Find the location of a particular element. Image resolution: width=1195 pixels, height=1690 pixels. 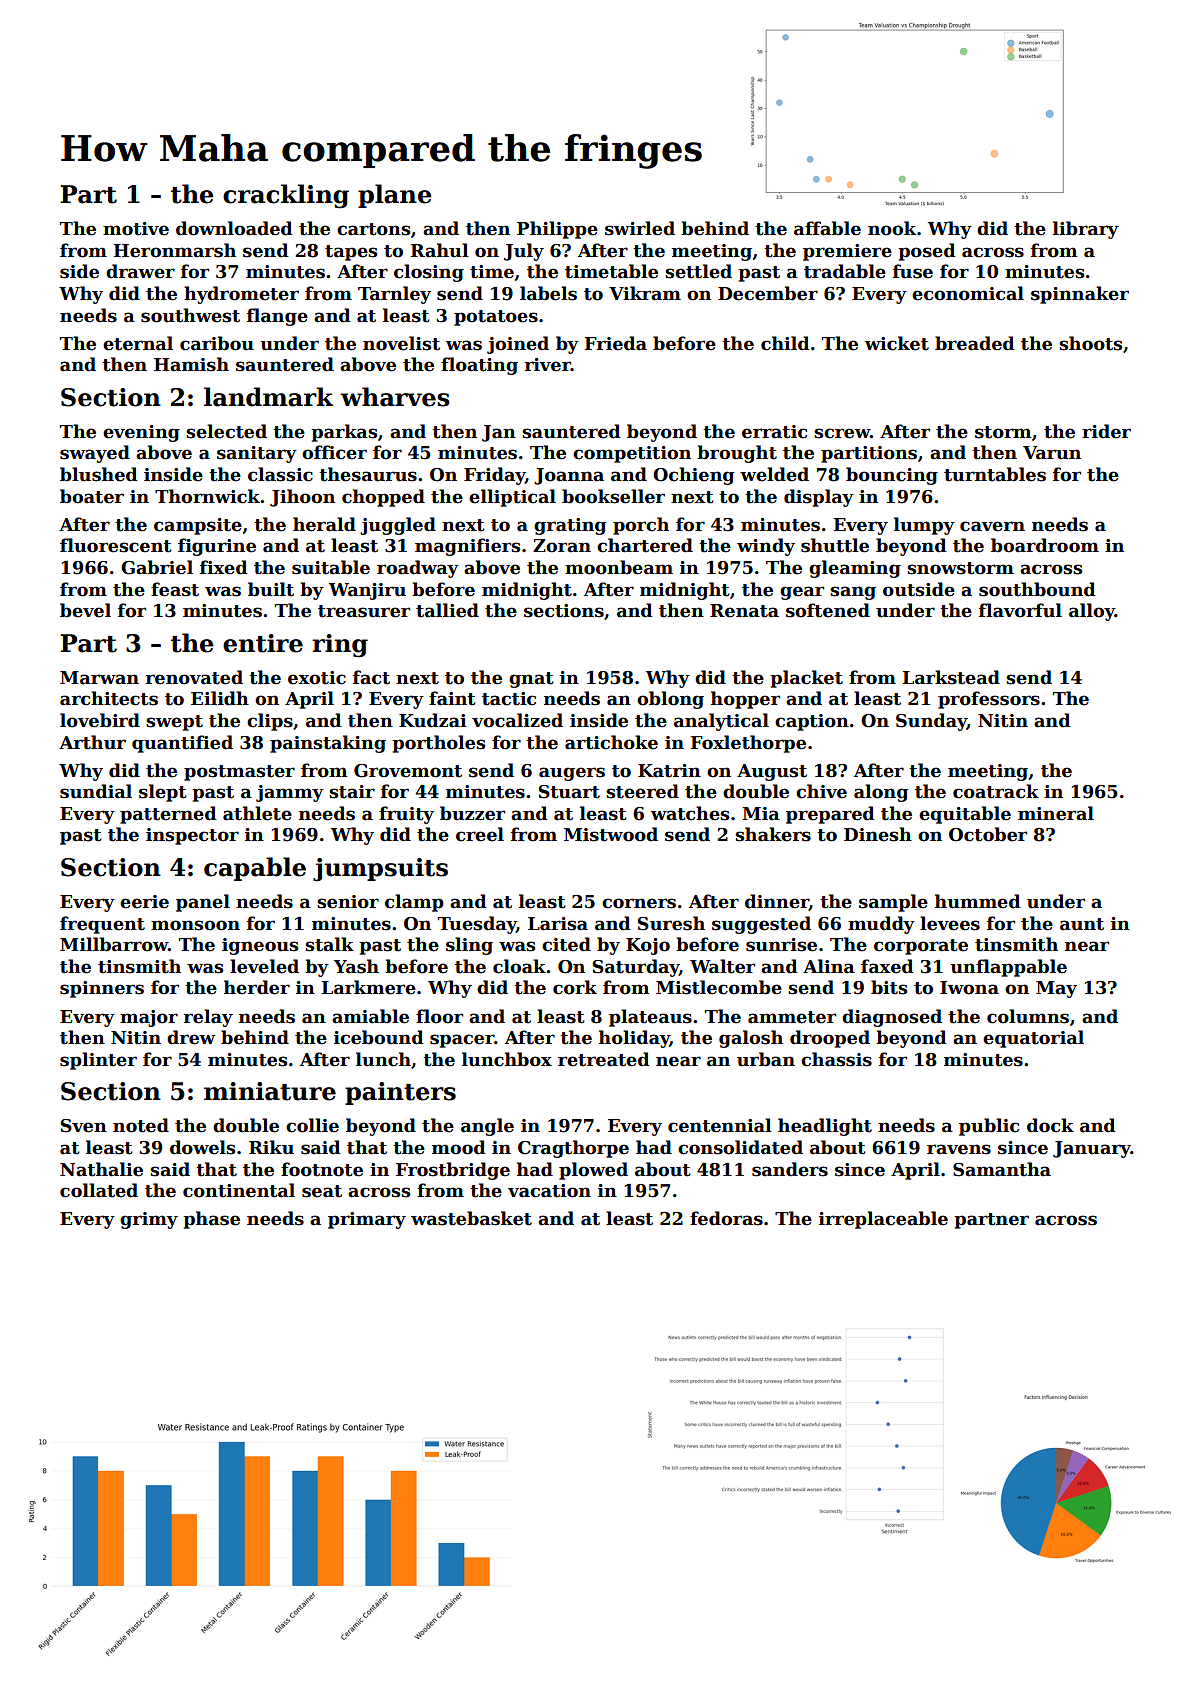

moonbeam is located at coordinates (619, 567).
